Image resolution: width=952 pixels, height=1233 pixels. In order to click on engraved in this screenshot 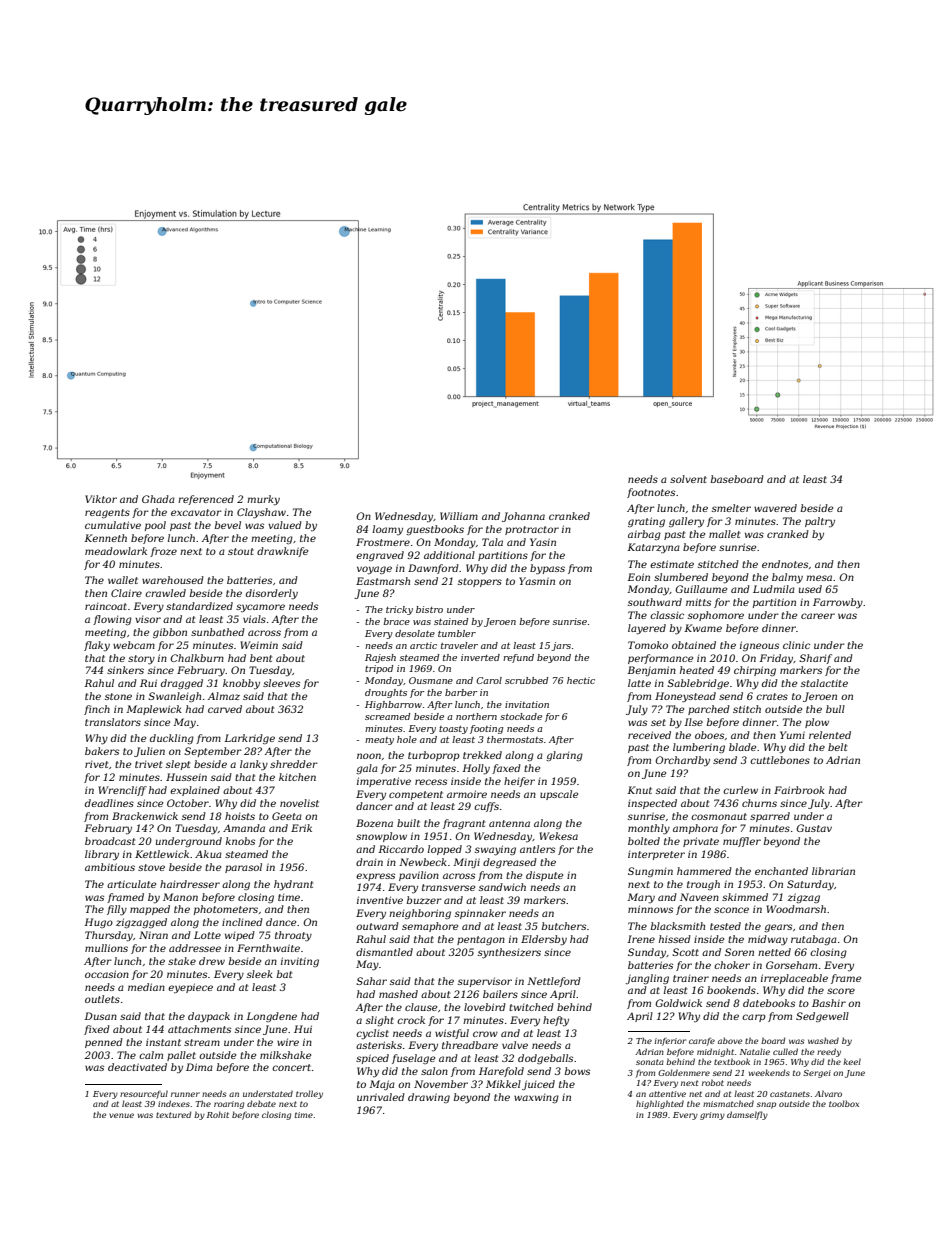, I will do `click(380, 556)`.
